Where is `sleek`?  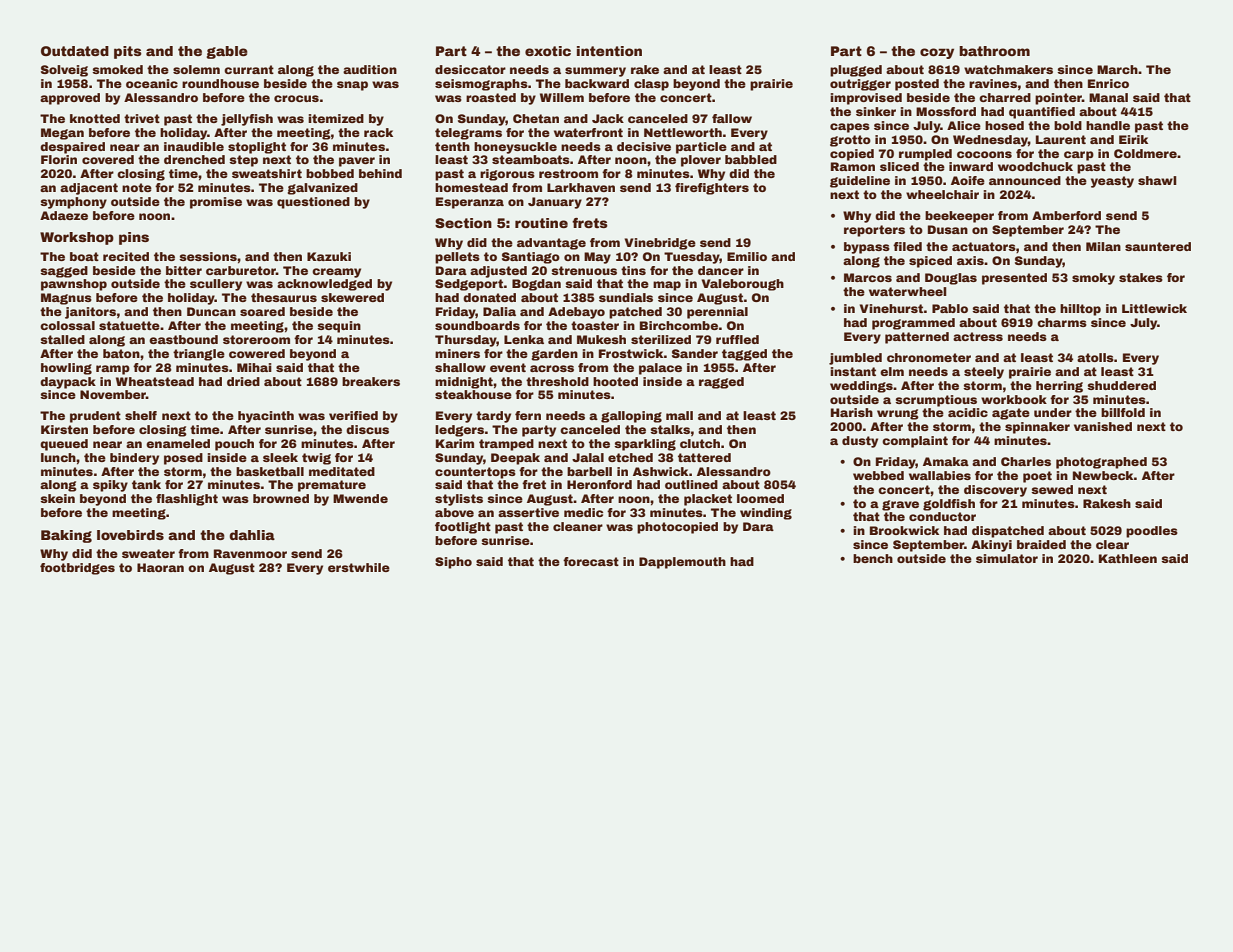 sleek is located at coordinates (280, 457).
